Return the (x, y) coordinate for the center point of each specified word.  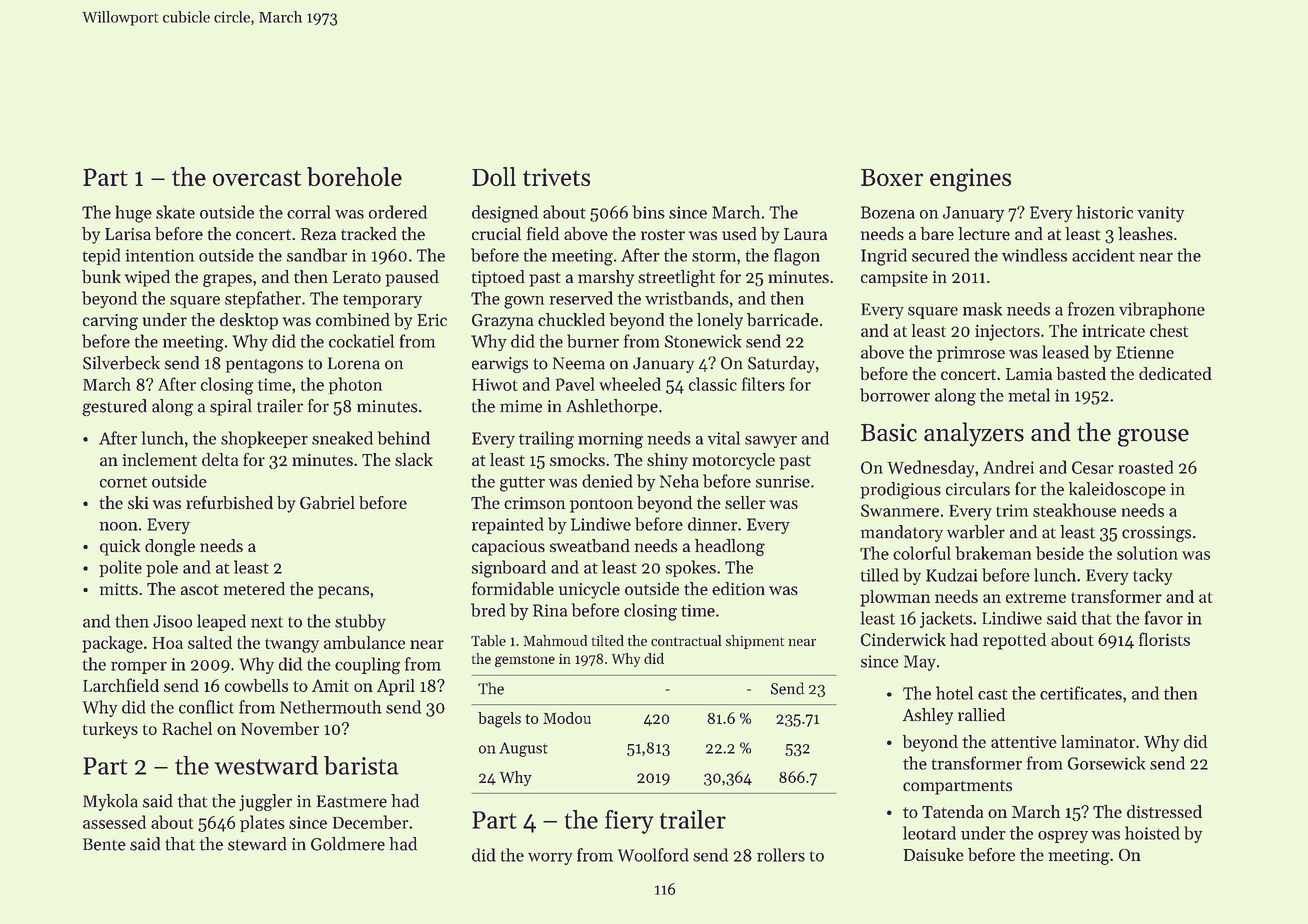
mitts (119, 589)
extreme (1036, 597)
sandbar (317, 255)
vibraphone (1162, 310)
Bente (104, 844)
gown (524, 302)
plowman (895, 598)
